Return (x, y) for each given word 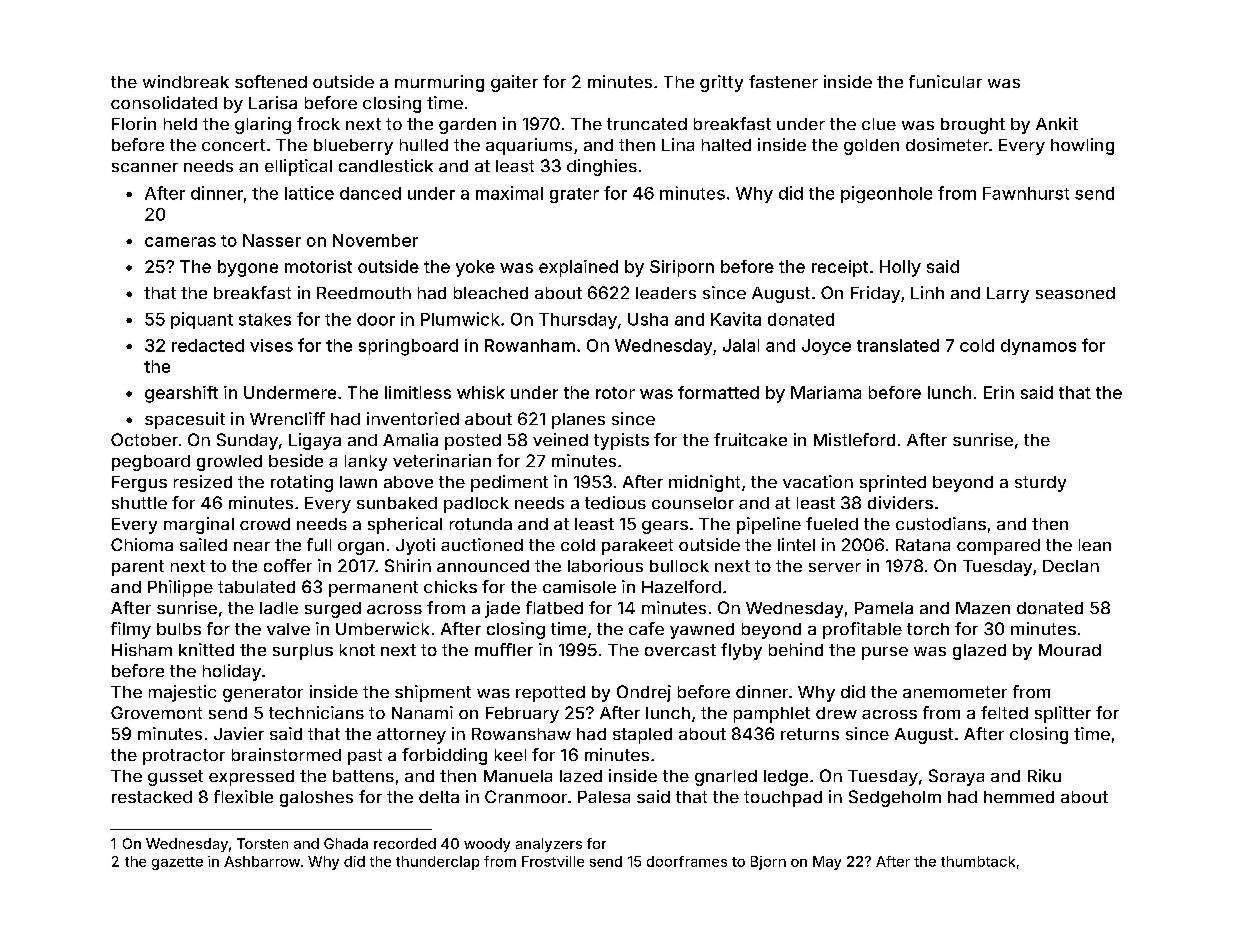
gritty (721, 83)
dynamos (1038, 347)
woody (487, 845)
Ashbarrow (262, 861)
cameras (180, 242)
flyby (741, 651)
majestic (182, 693)
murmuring (439, 83)
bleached (491, 293)
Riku (1044, 775)
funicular (945, 81)
